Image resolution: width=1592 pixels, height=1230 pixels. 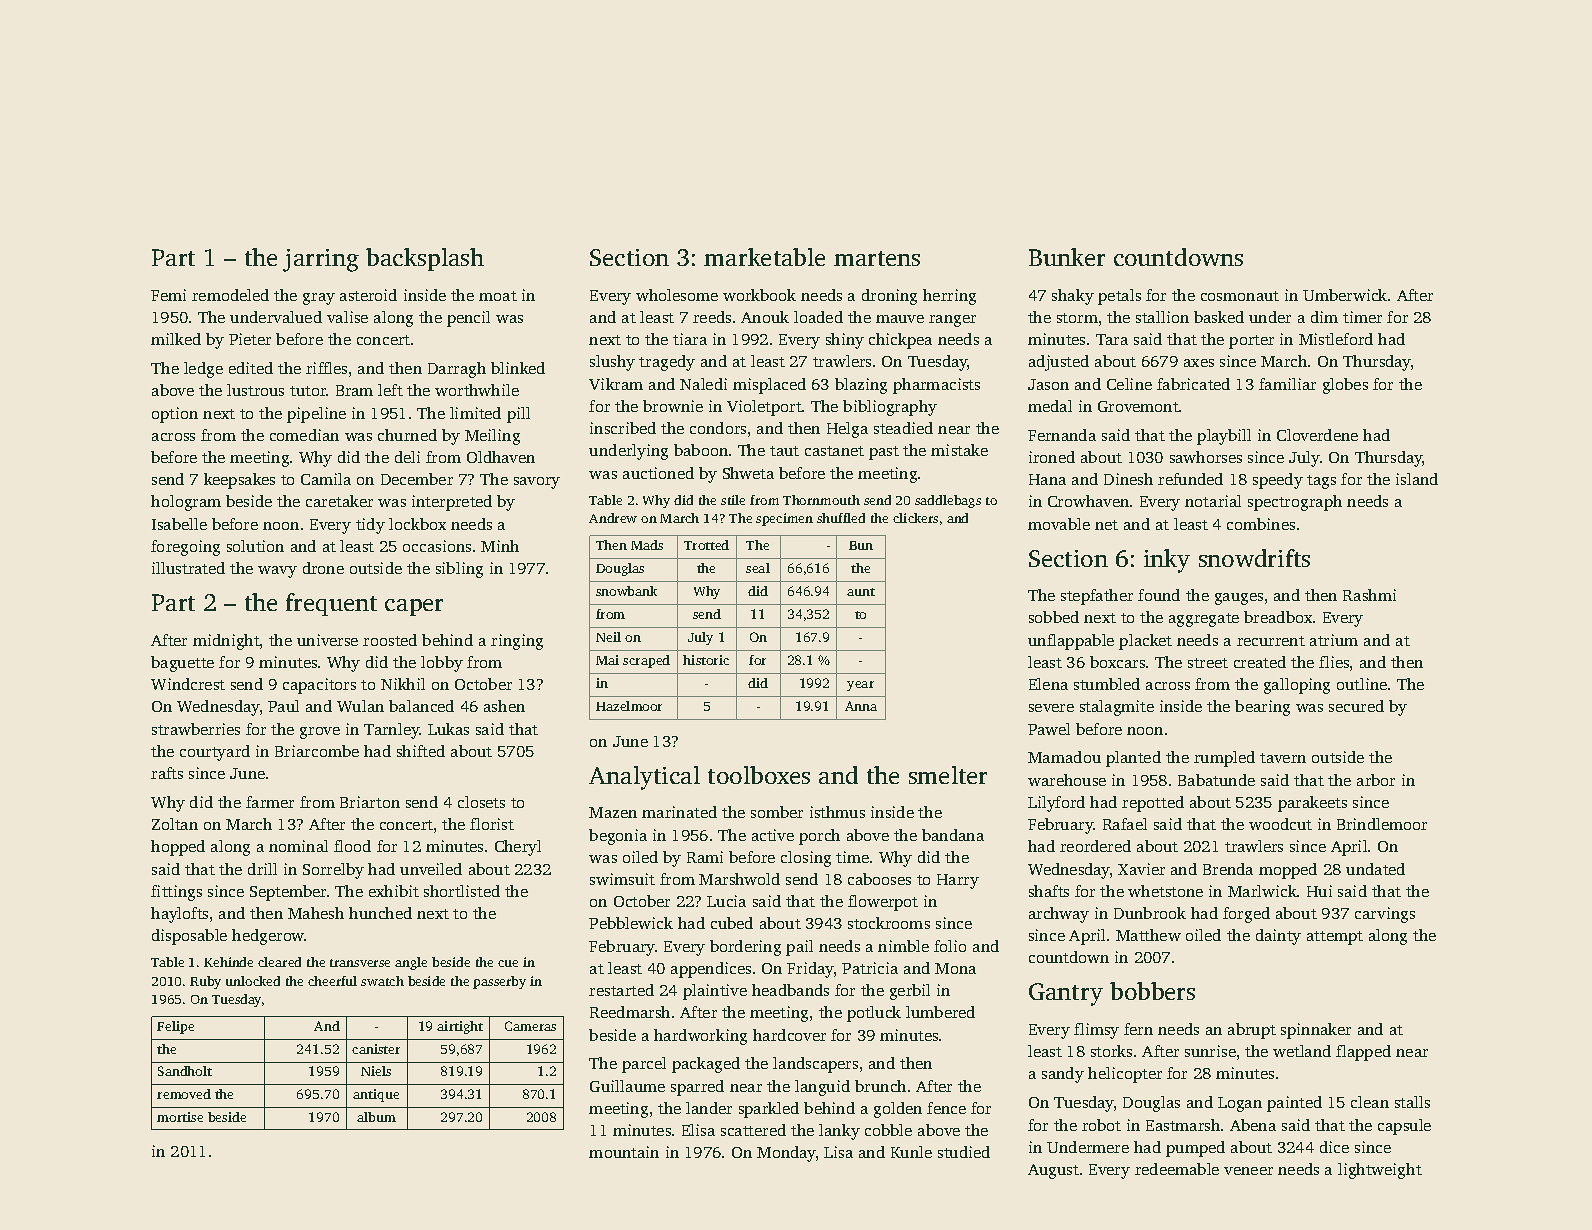 What do you see at coordinates (270, 802) in the document?
I see `farmer` at bounding box center [270, 802].
